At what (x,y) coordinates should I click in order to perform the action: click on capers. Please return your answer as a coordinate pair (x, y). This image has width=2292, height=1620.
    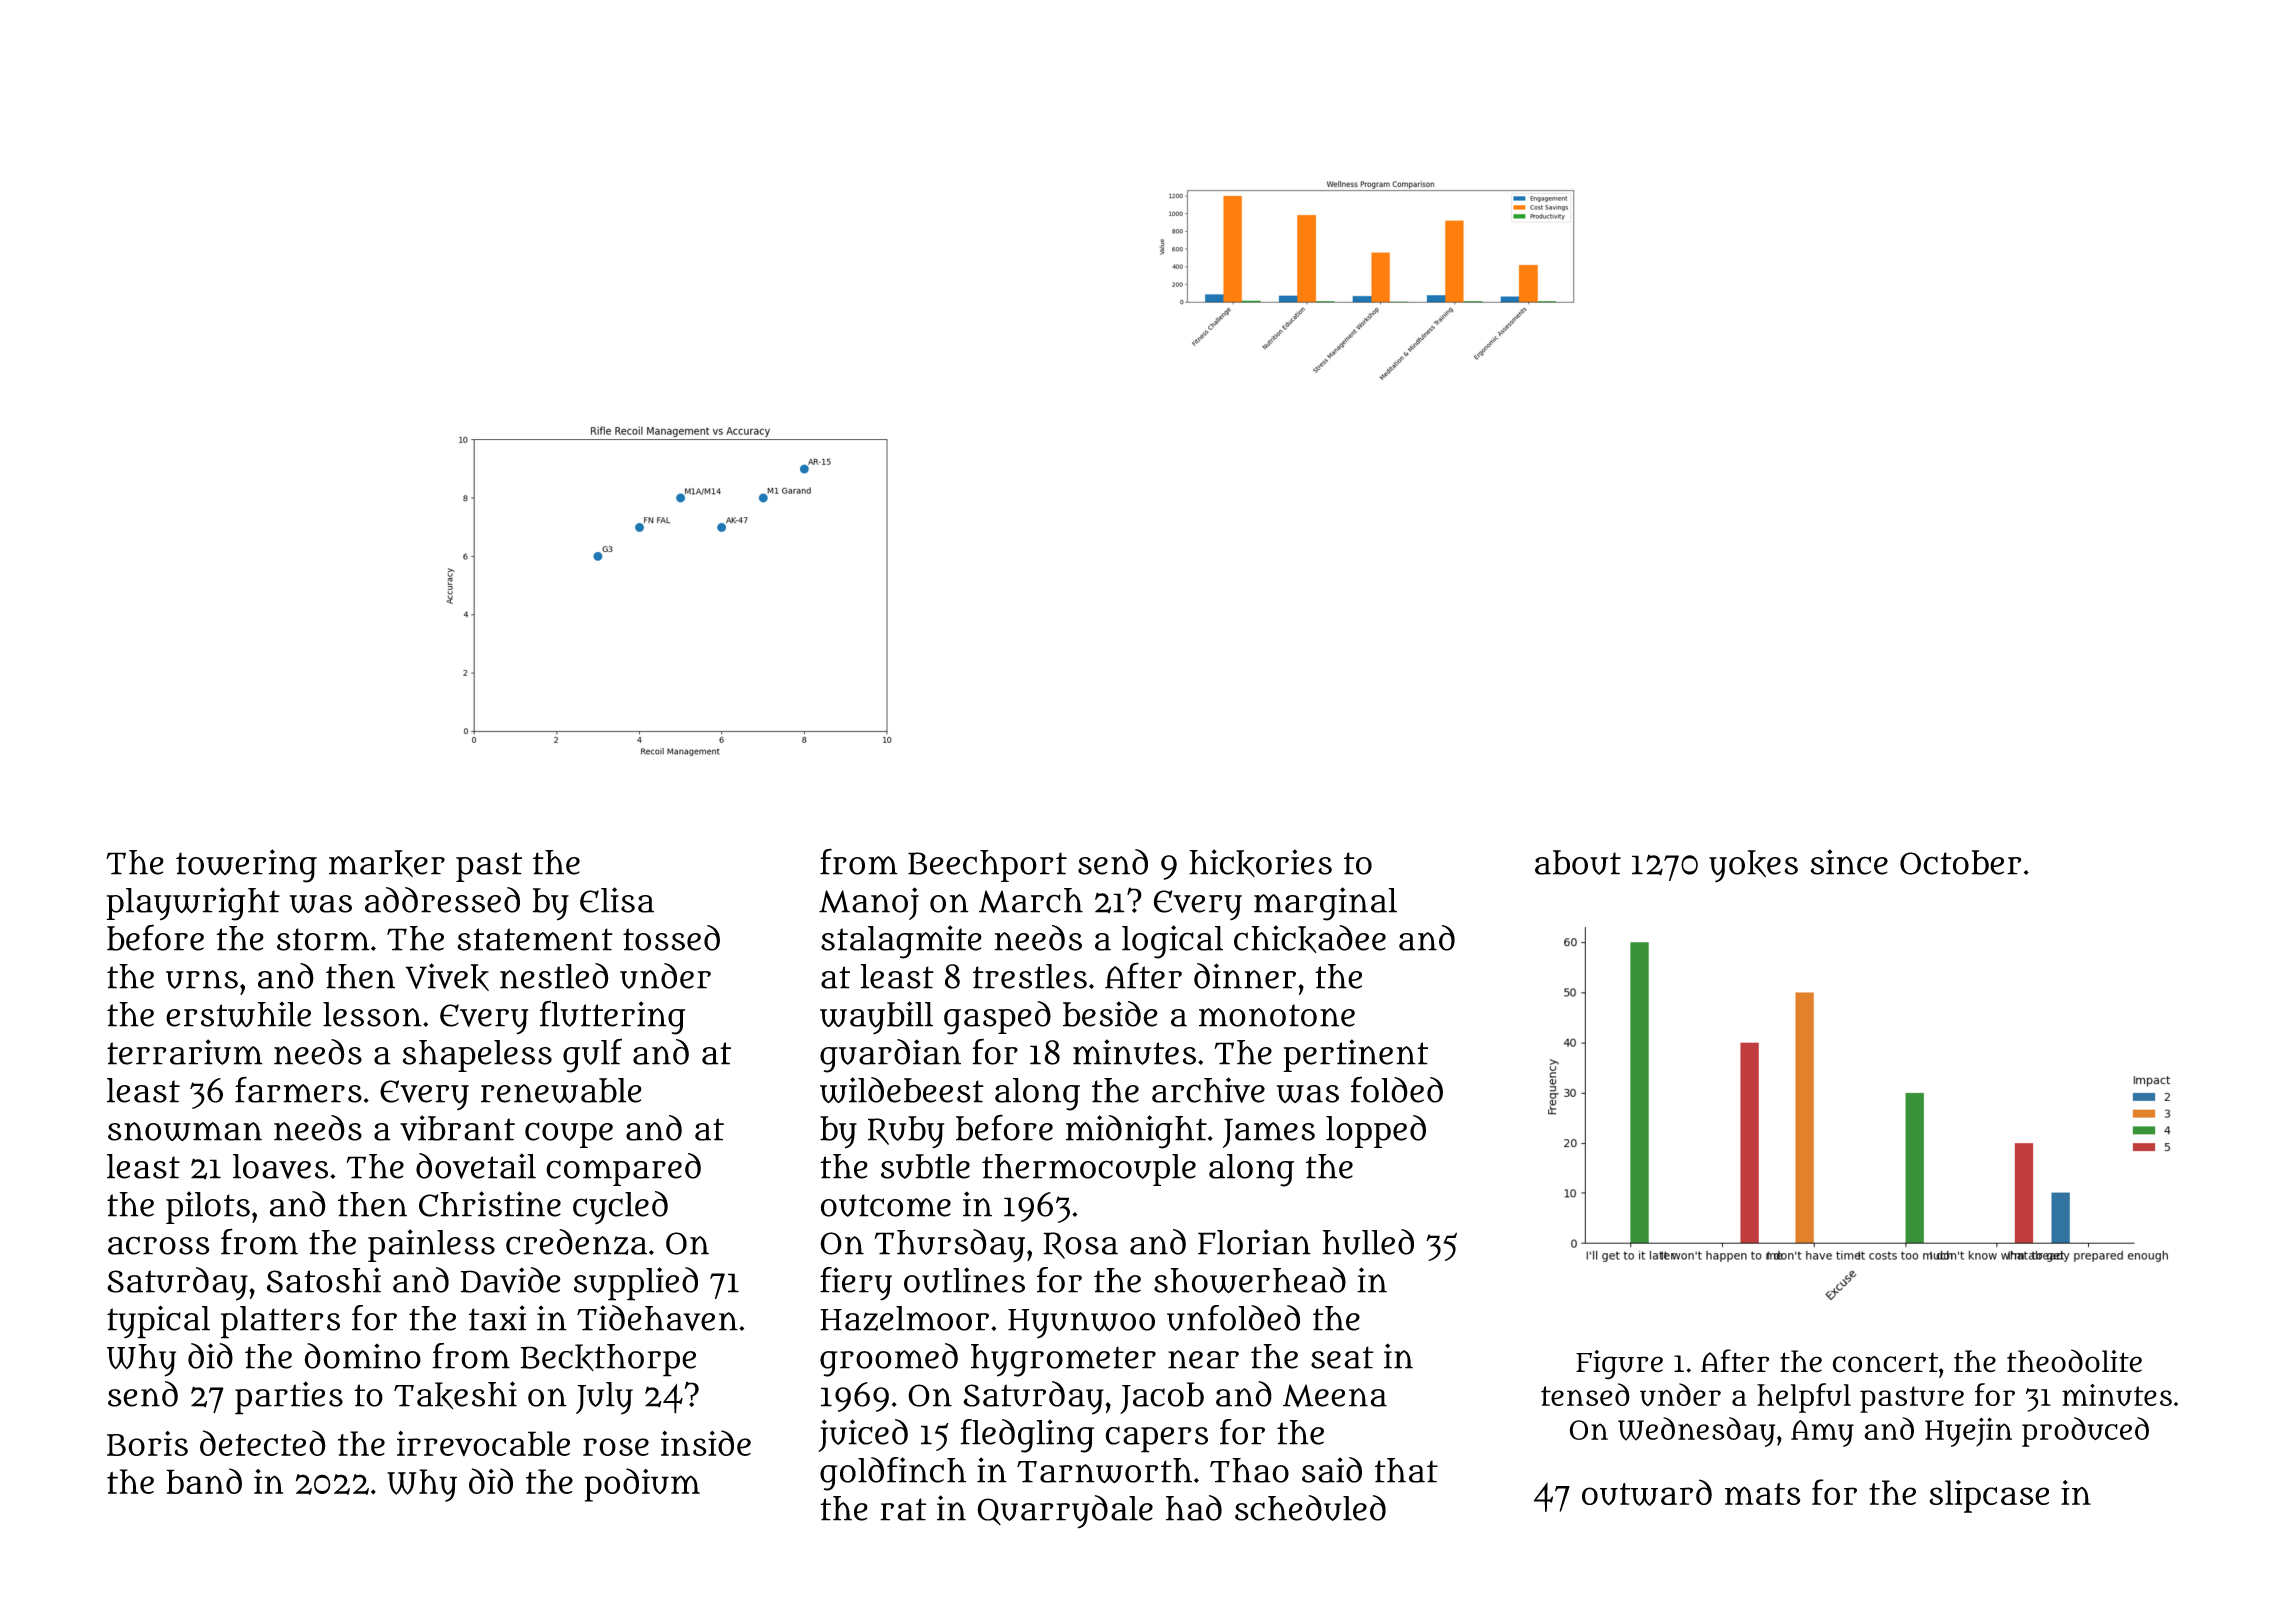
    Looking at the image, I should click on (1156, 1439).
